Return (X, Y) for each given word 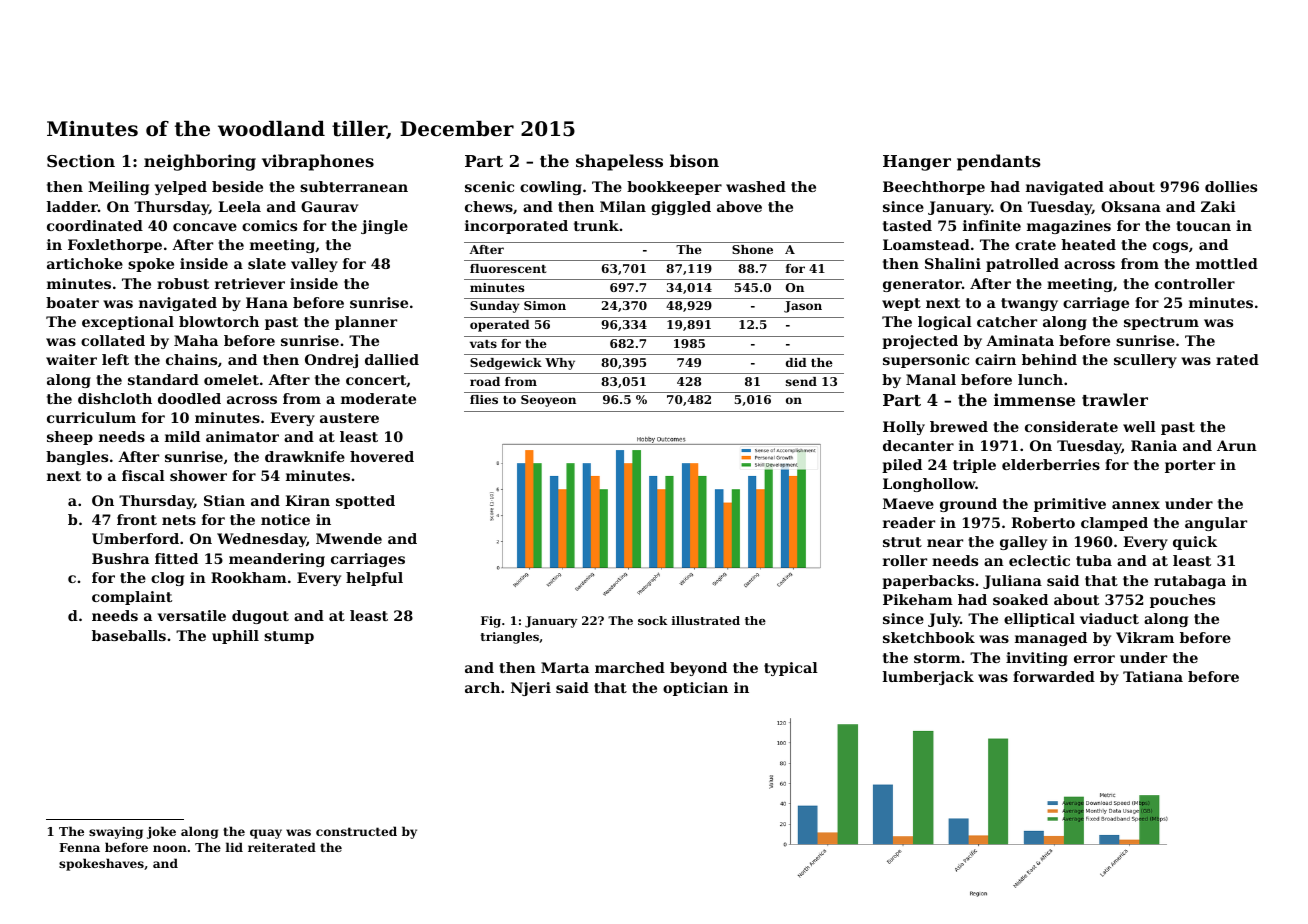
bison (694, 160)
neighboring (200, 162)
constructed (356, 831)
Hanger (917, 163)
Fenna (79, 847)
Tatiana (1153, 676)
